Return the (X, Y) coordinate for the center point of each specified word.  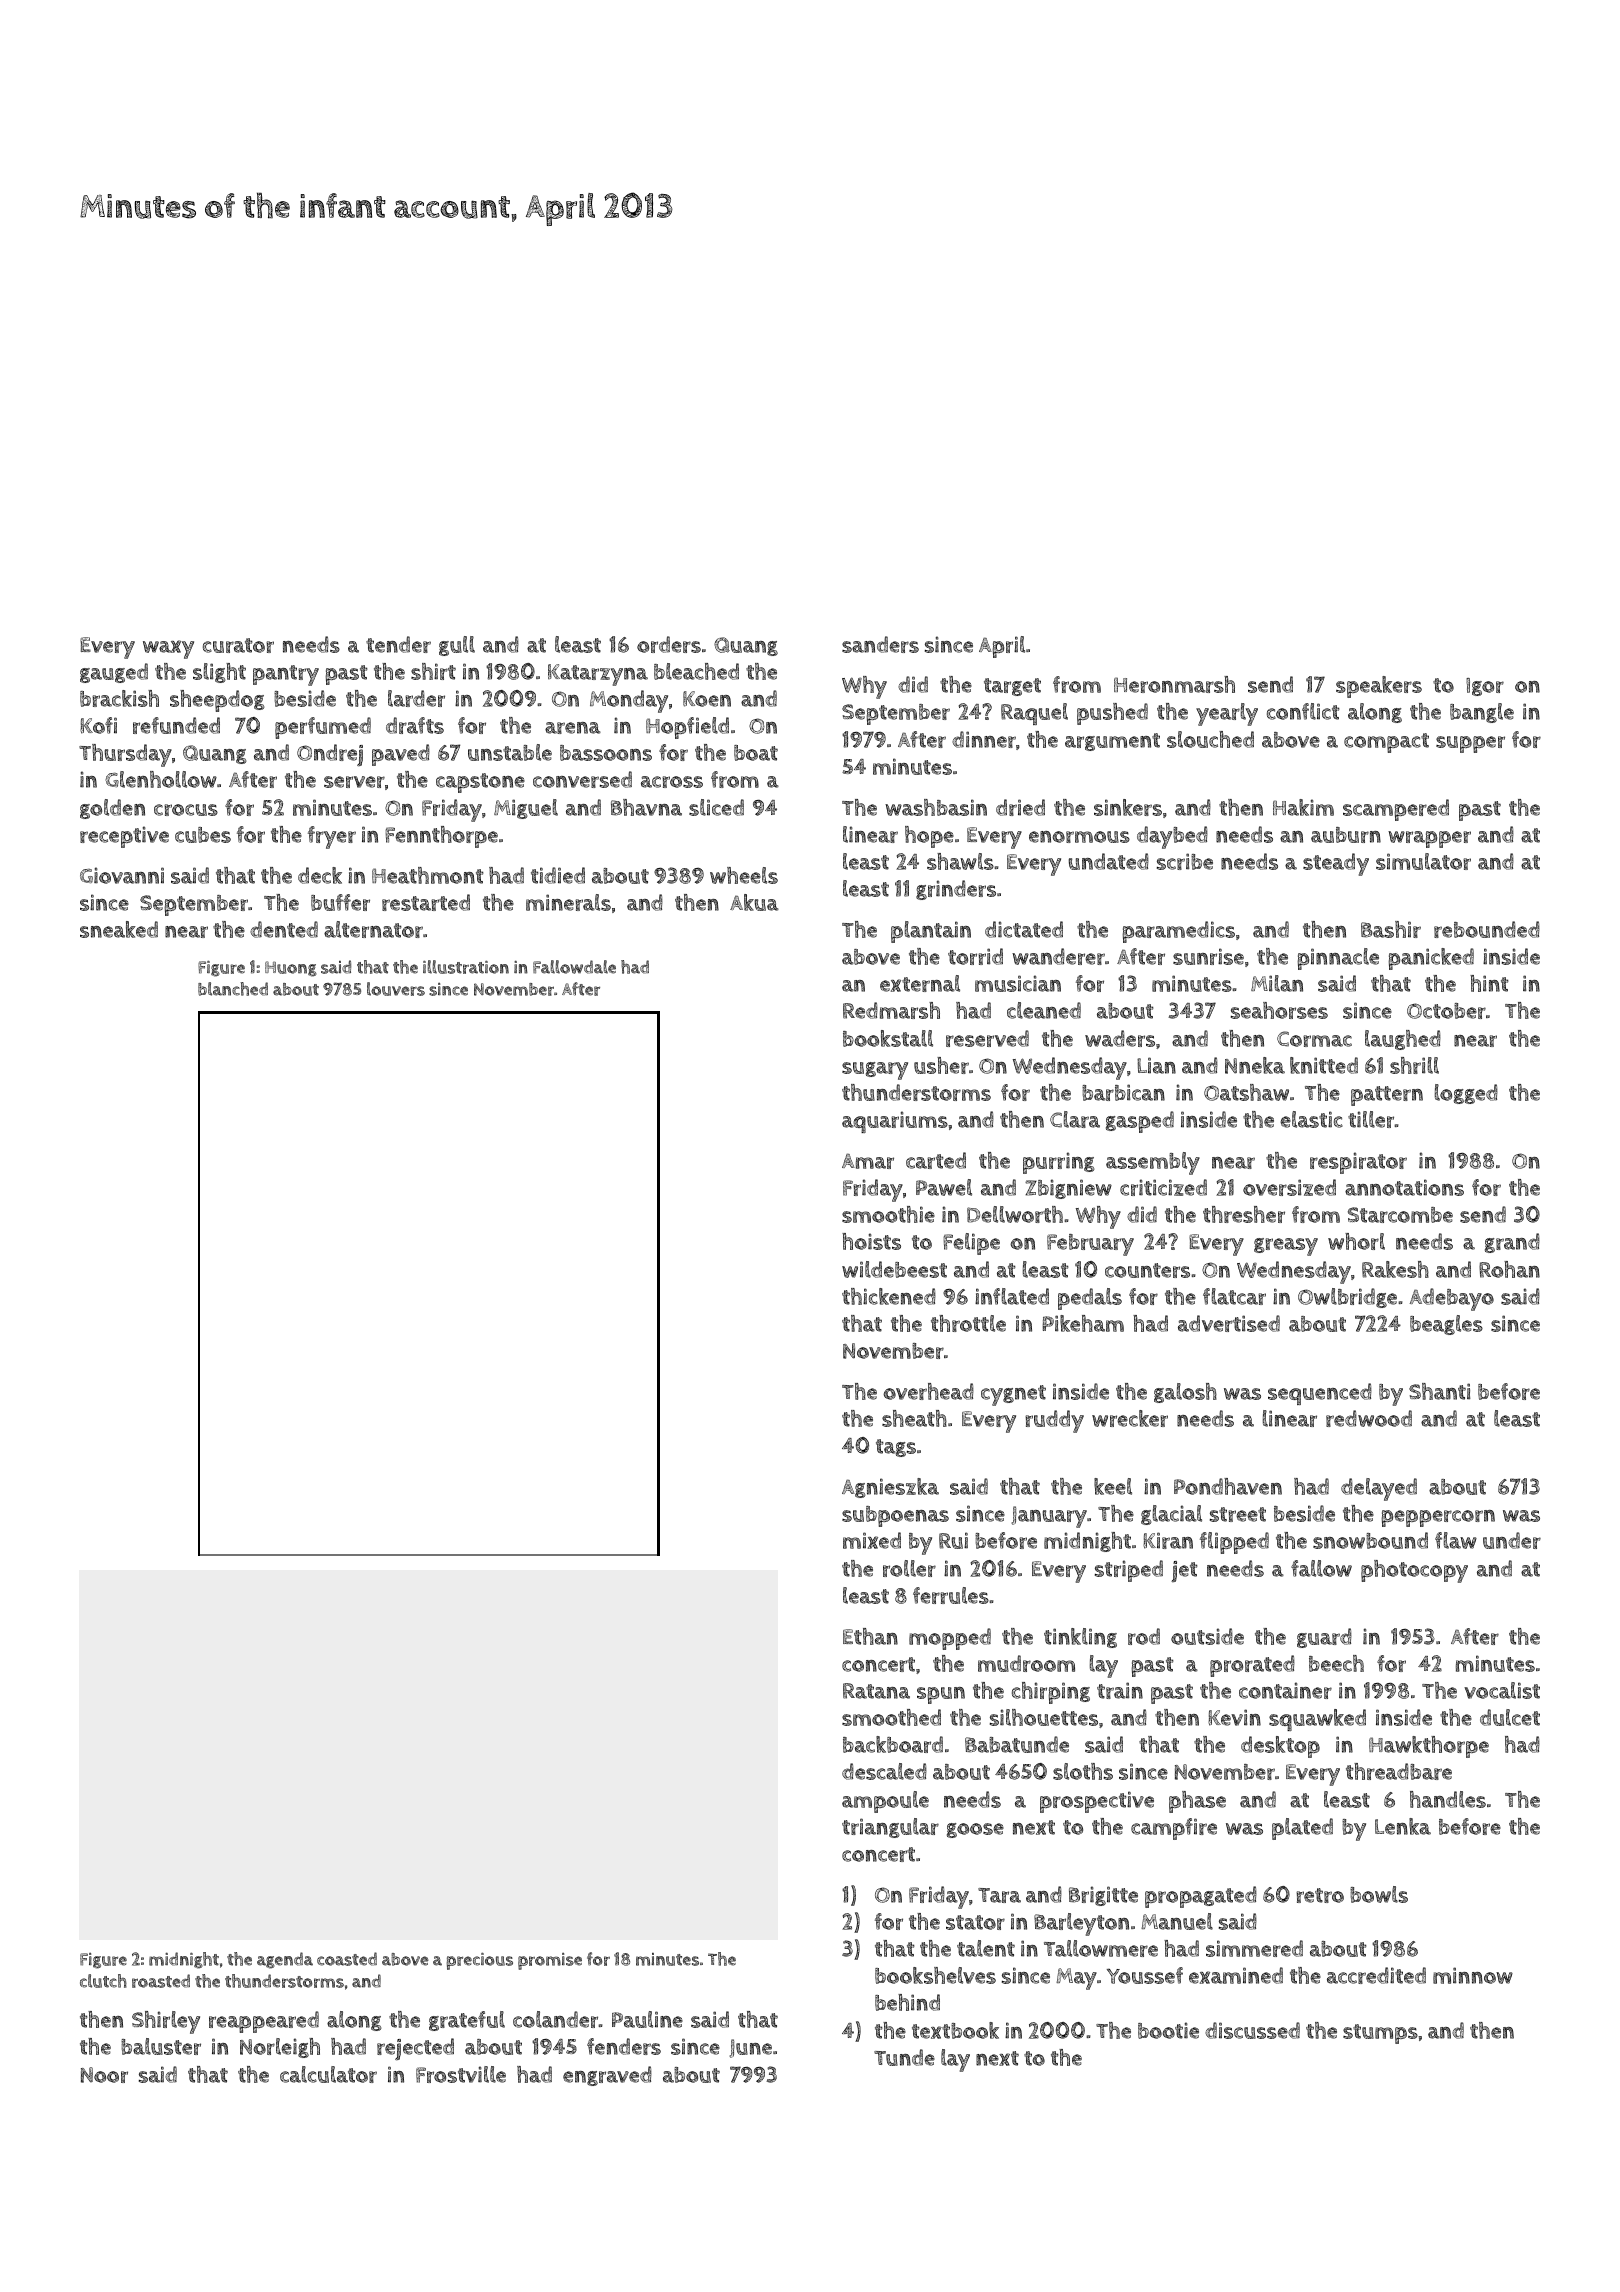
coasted (347, 1959)
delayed (1379, 1489)
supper (1470, 744)
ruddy (1054, 1421)
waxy (168, 649)
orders (669, 644)
